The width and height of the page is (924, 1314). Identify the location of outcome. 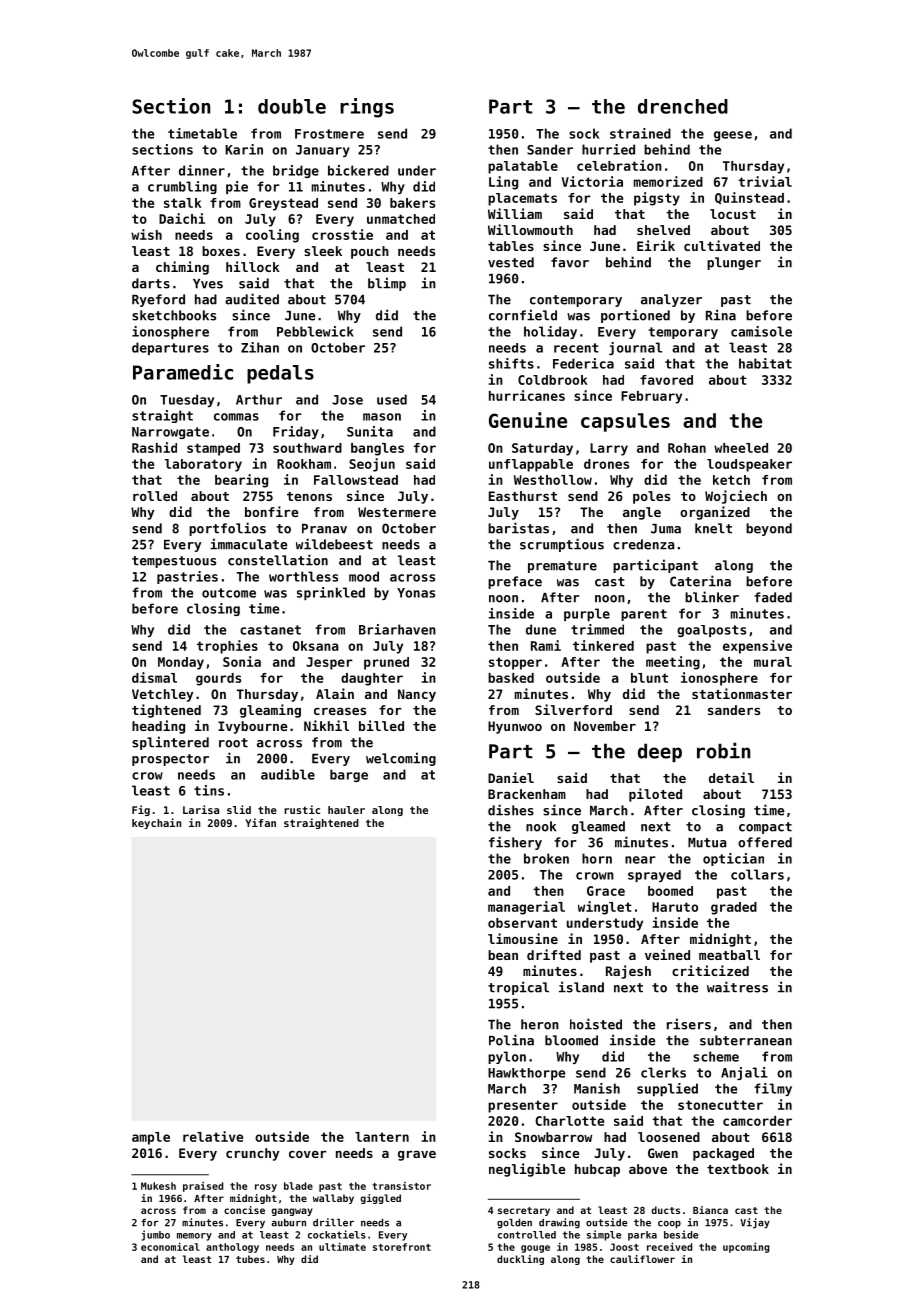
(229, 593).
